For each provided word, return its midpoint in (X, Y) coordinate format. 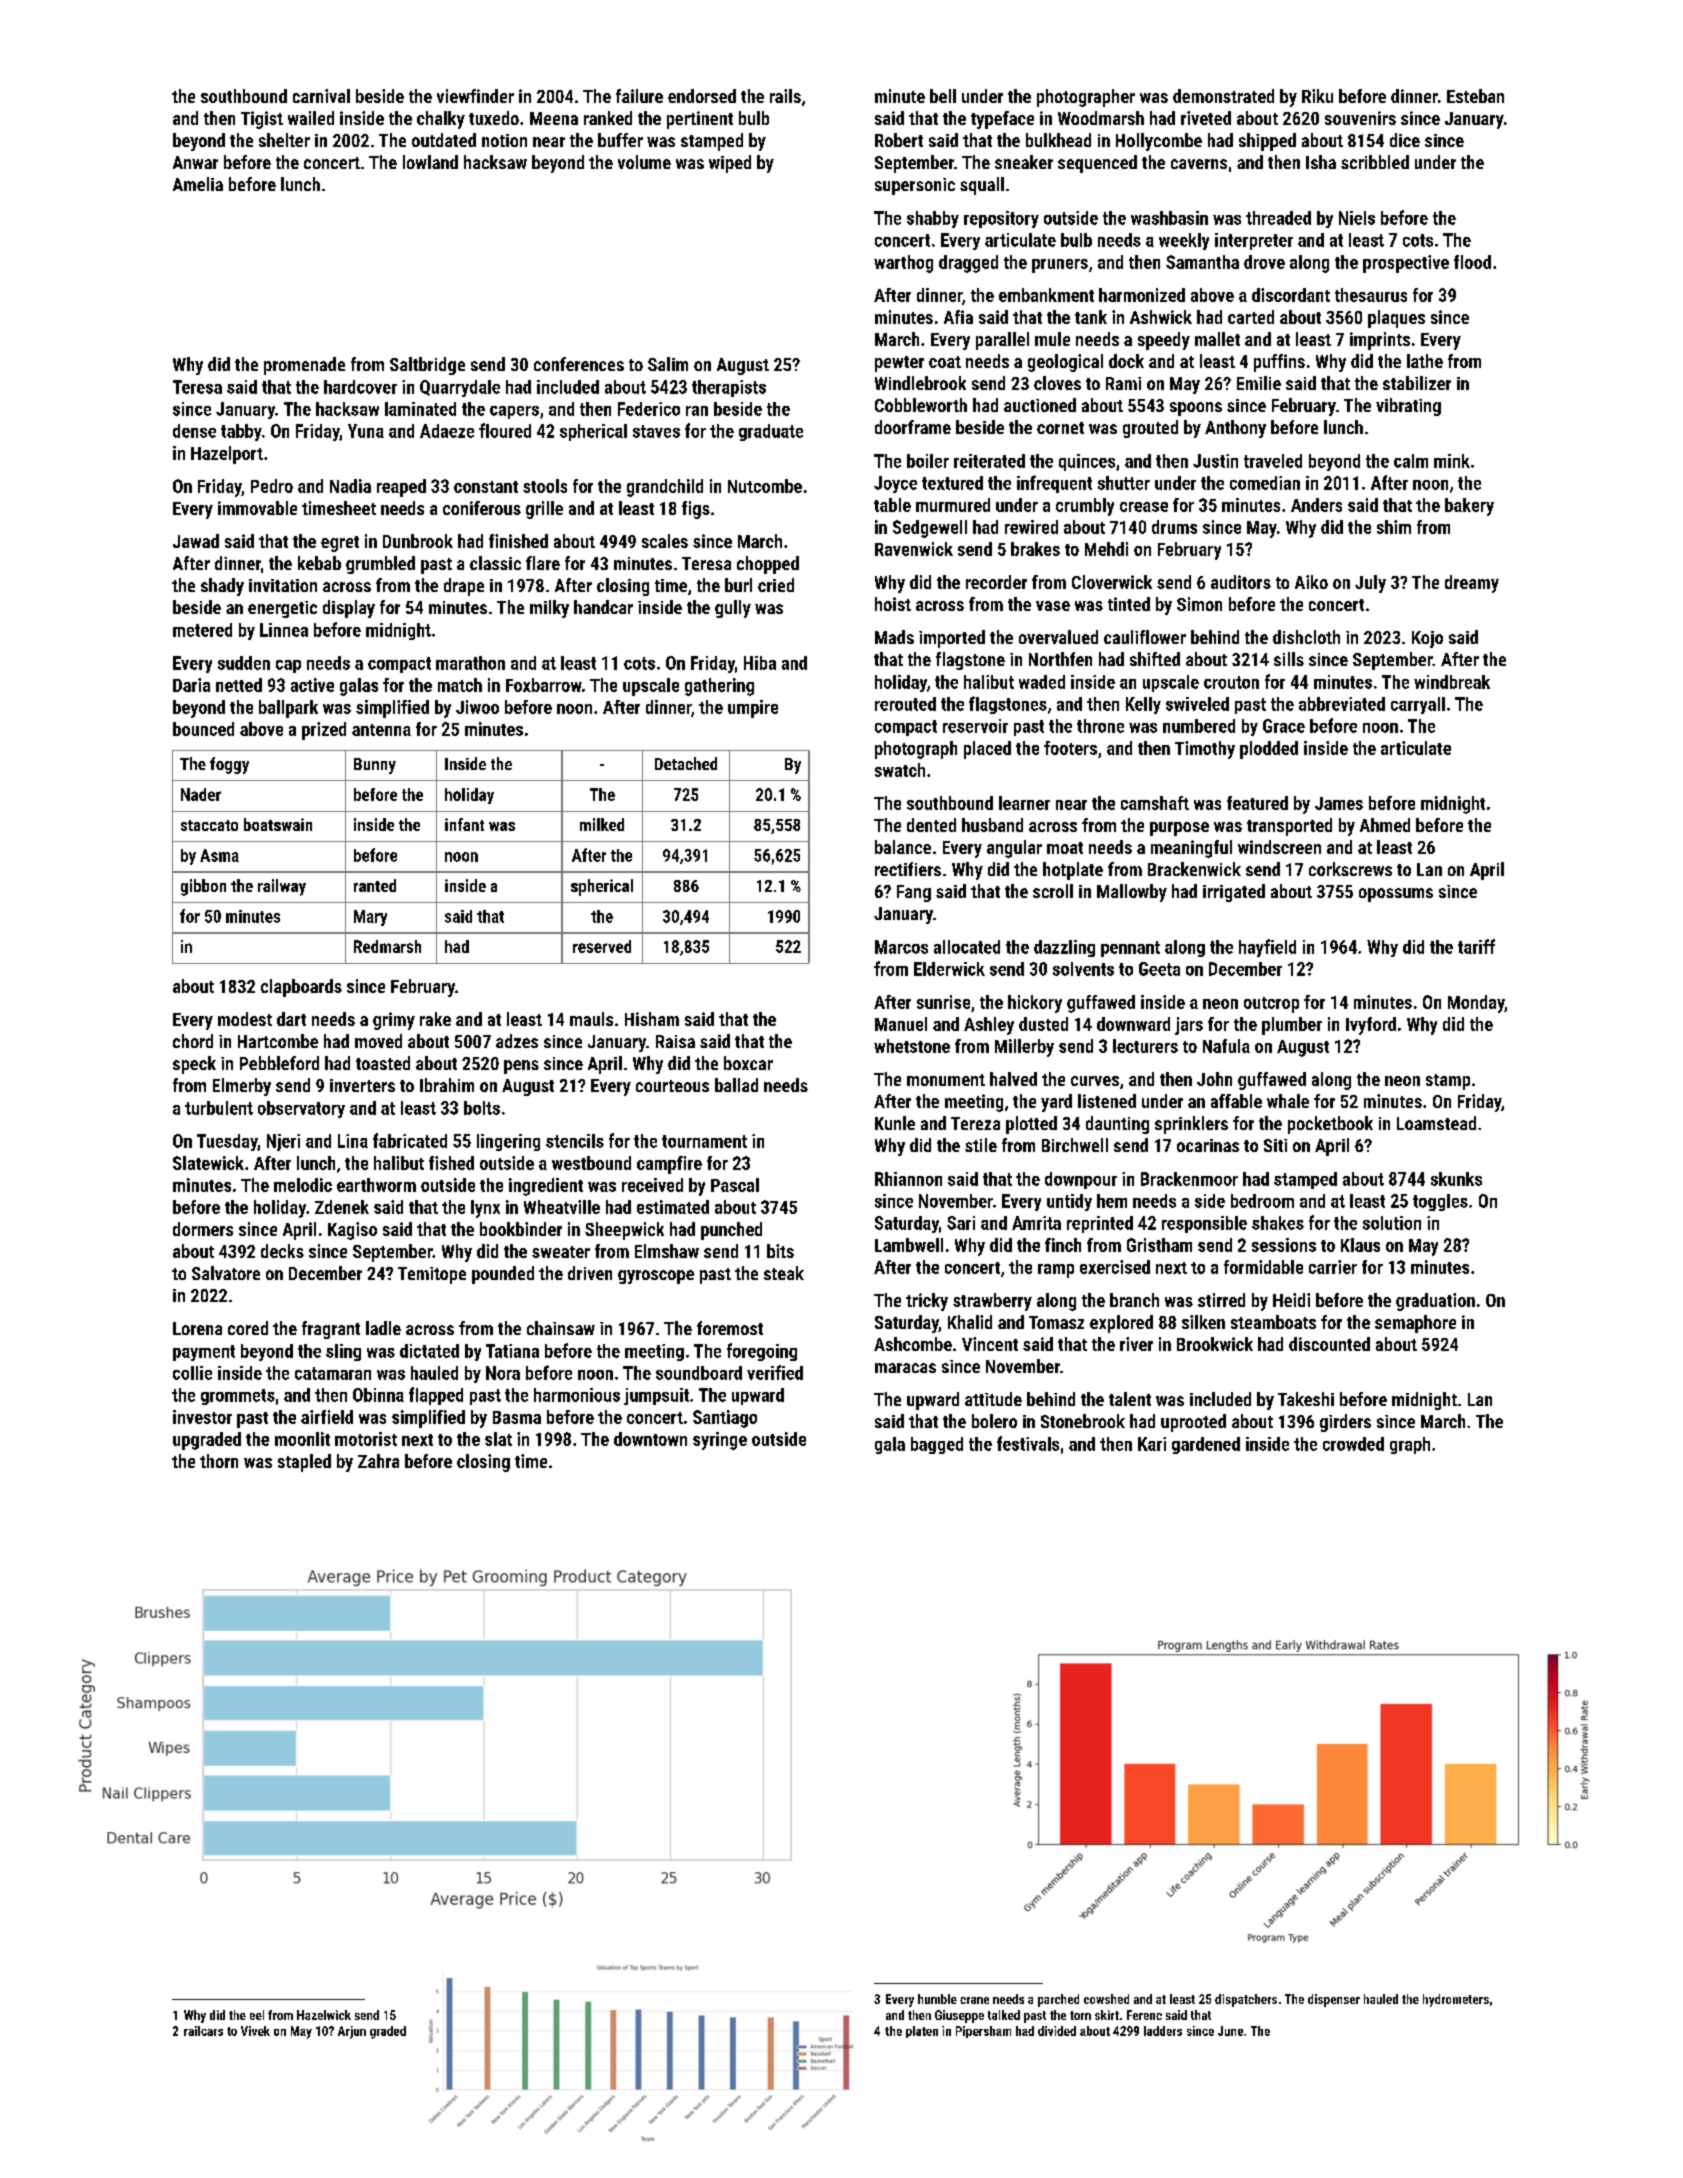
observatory (301, 1109)
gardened (1206, 1445)
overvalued (1058, 637)
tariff (1476, 946)
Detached (686, 763)
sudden (244, 663)
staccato (209, 825)
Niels (1357, 218)
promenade (304, 366)
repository (1001, 219)
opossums (1396, 895)
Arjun (352, 2032)
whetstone (912, 1046)
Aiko (1311, 582)
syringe (720, 1441)
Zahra (378, 1461)
